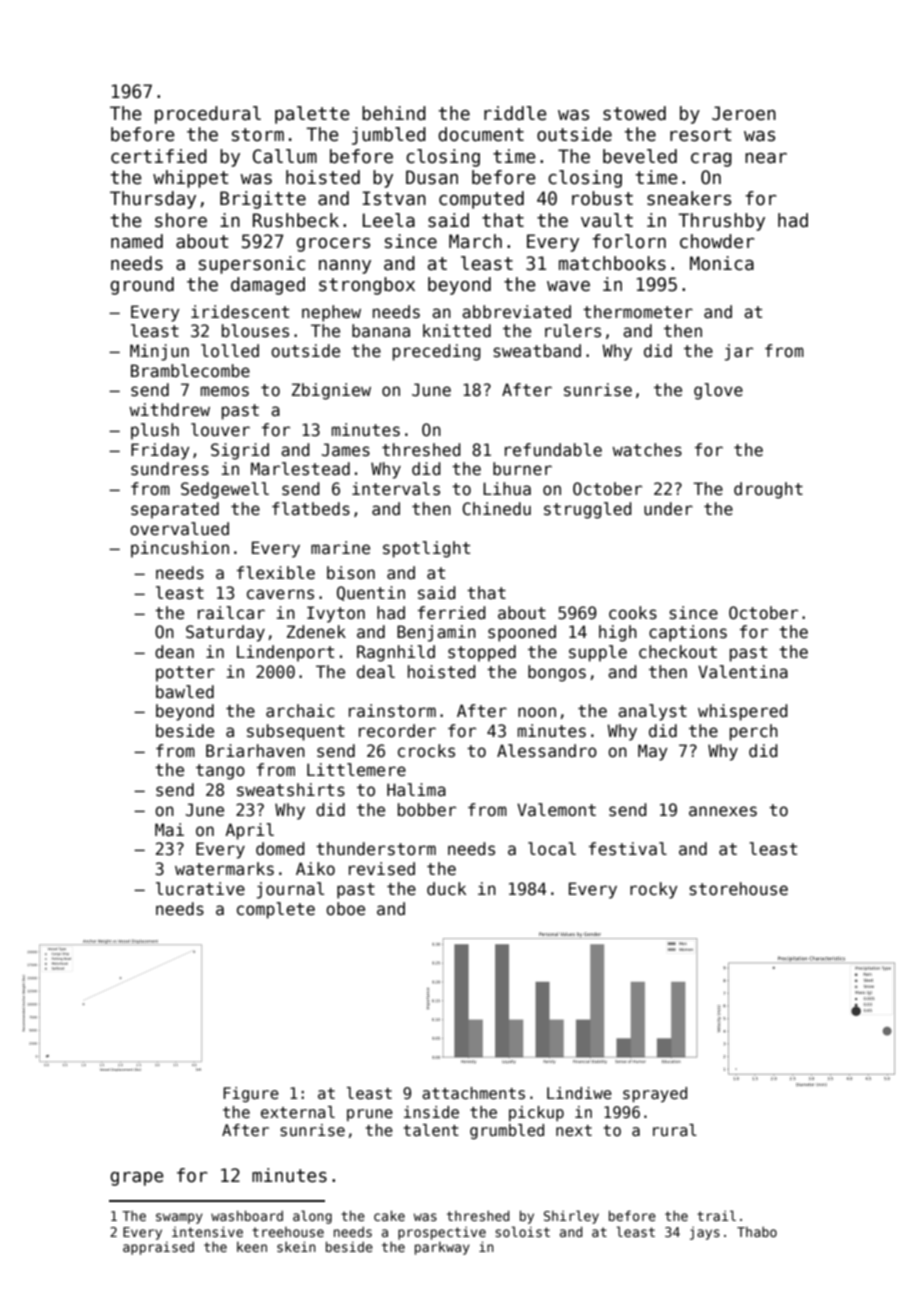 Image resolution: width=924 pixels, height=1311 pixels. I want to click on stopped, so click(482, 653).
